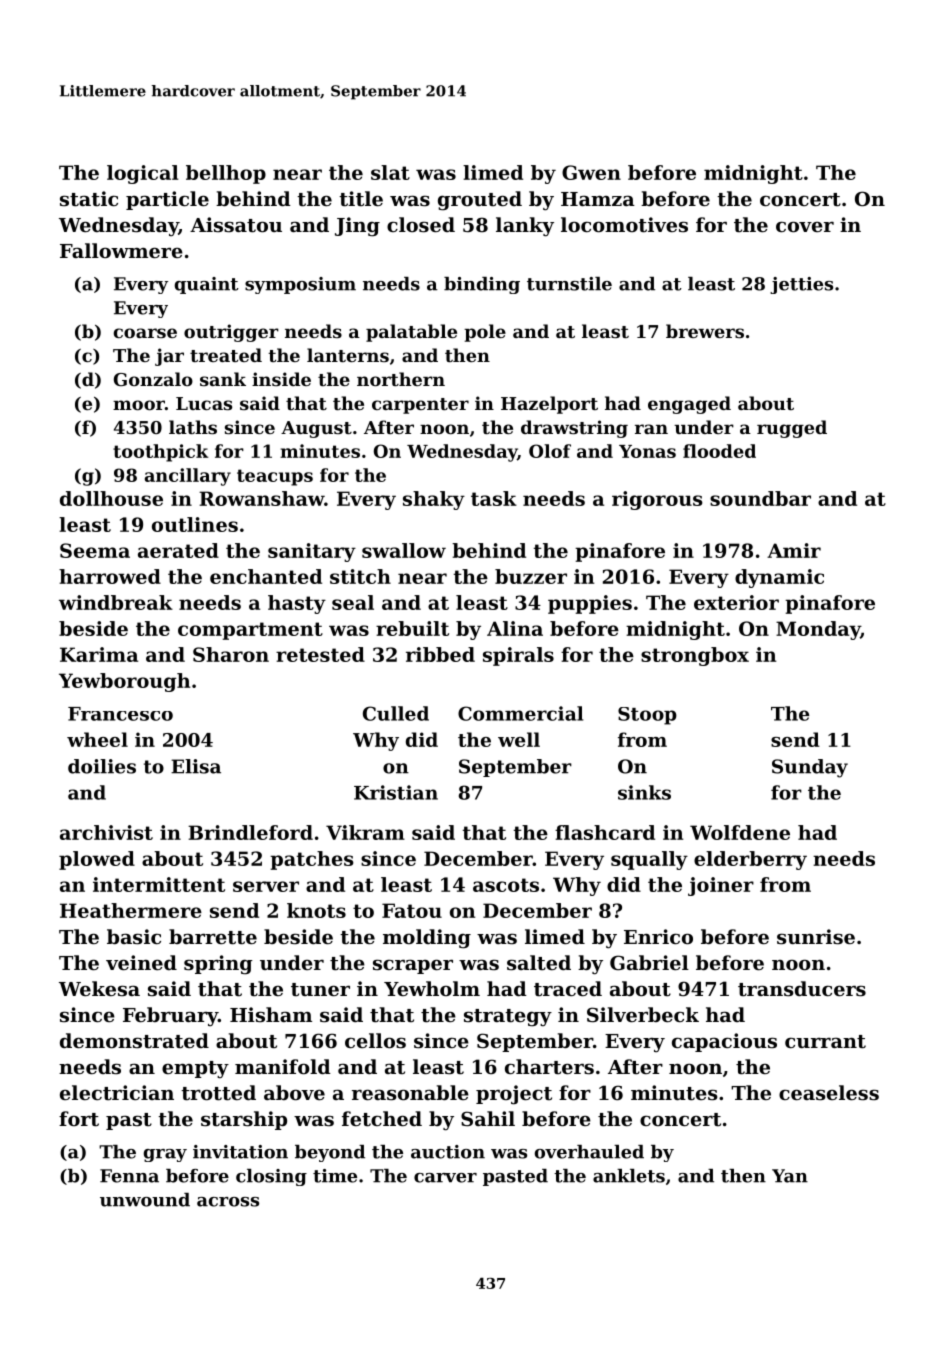  Describe the element at coordinates (519, 739) in the document. I see `well` at that location.
